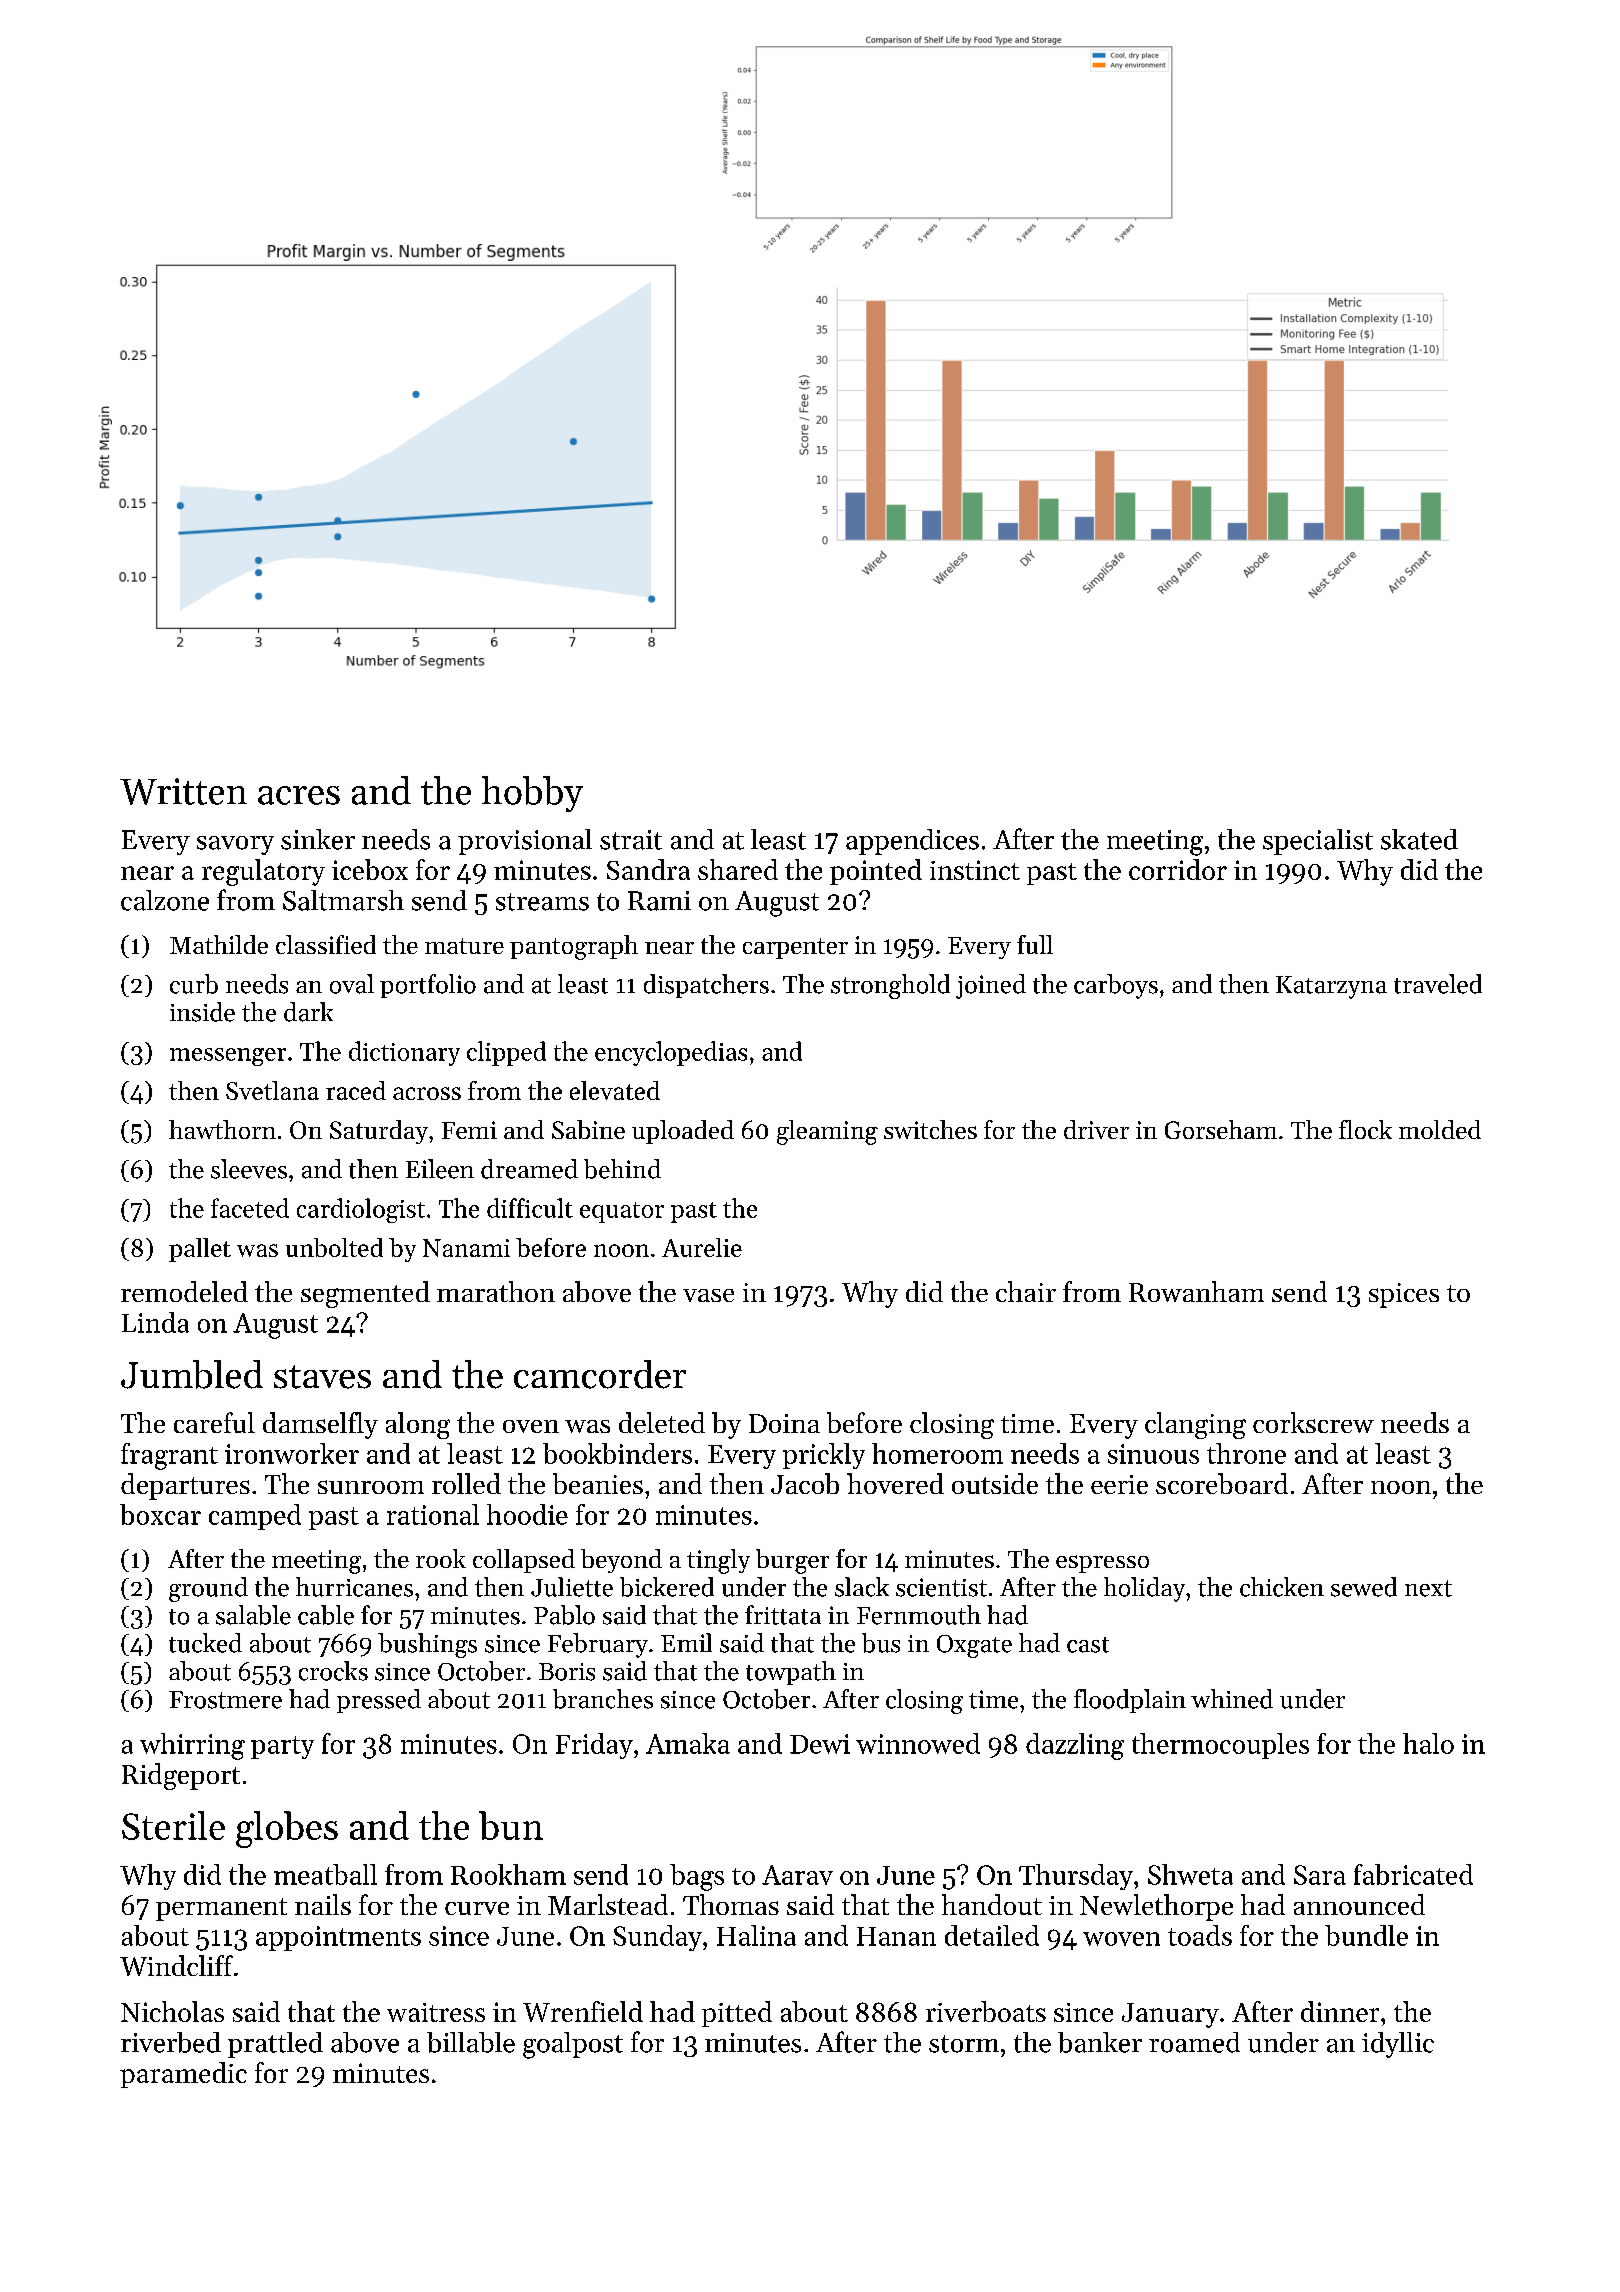  I want to click on acres, so click(299, 795).
